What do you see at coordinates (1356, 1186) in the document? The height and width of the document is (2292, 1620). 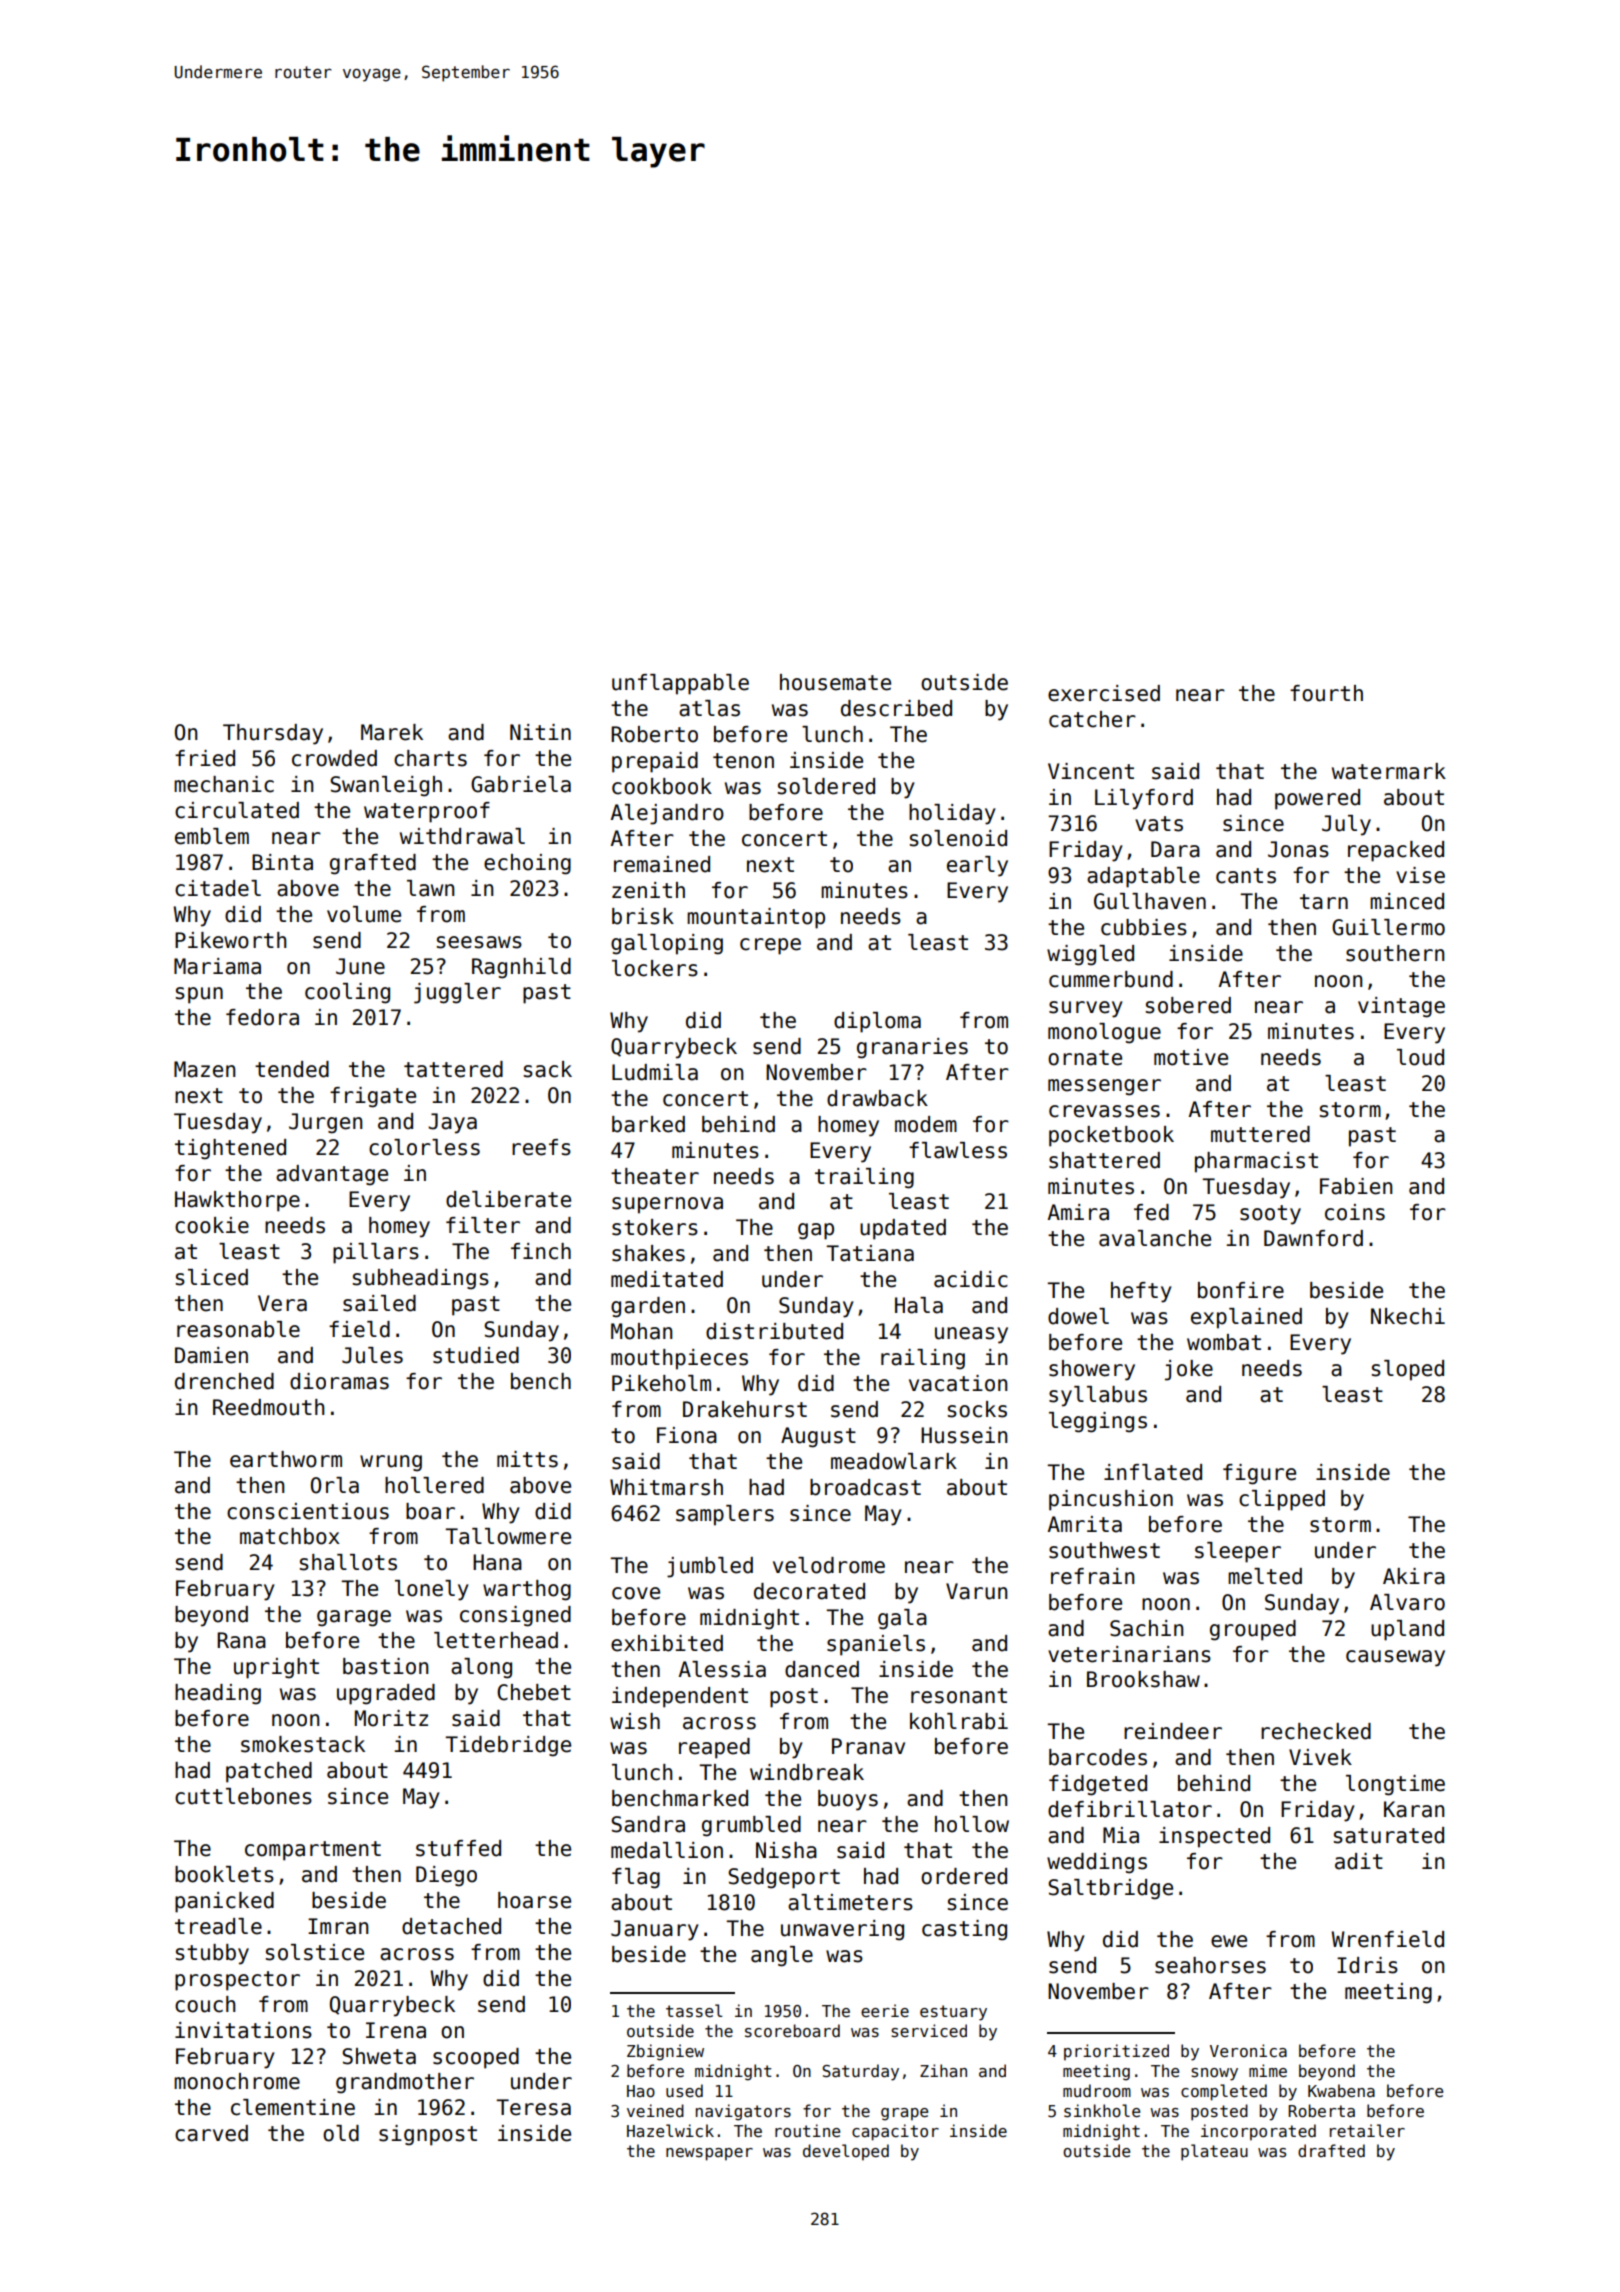 I see `Fabien` at bounding box center [1356, 1186].
